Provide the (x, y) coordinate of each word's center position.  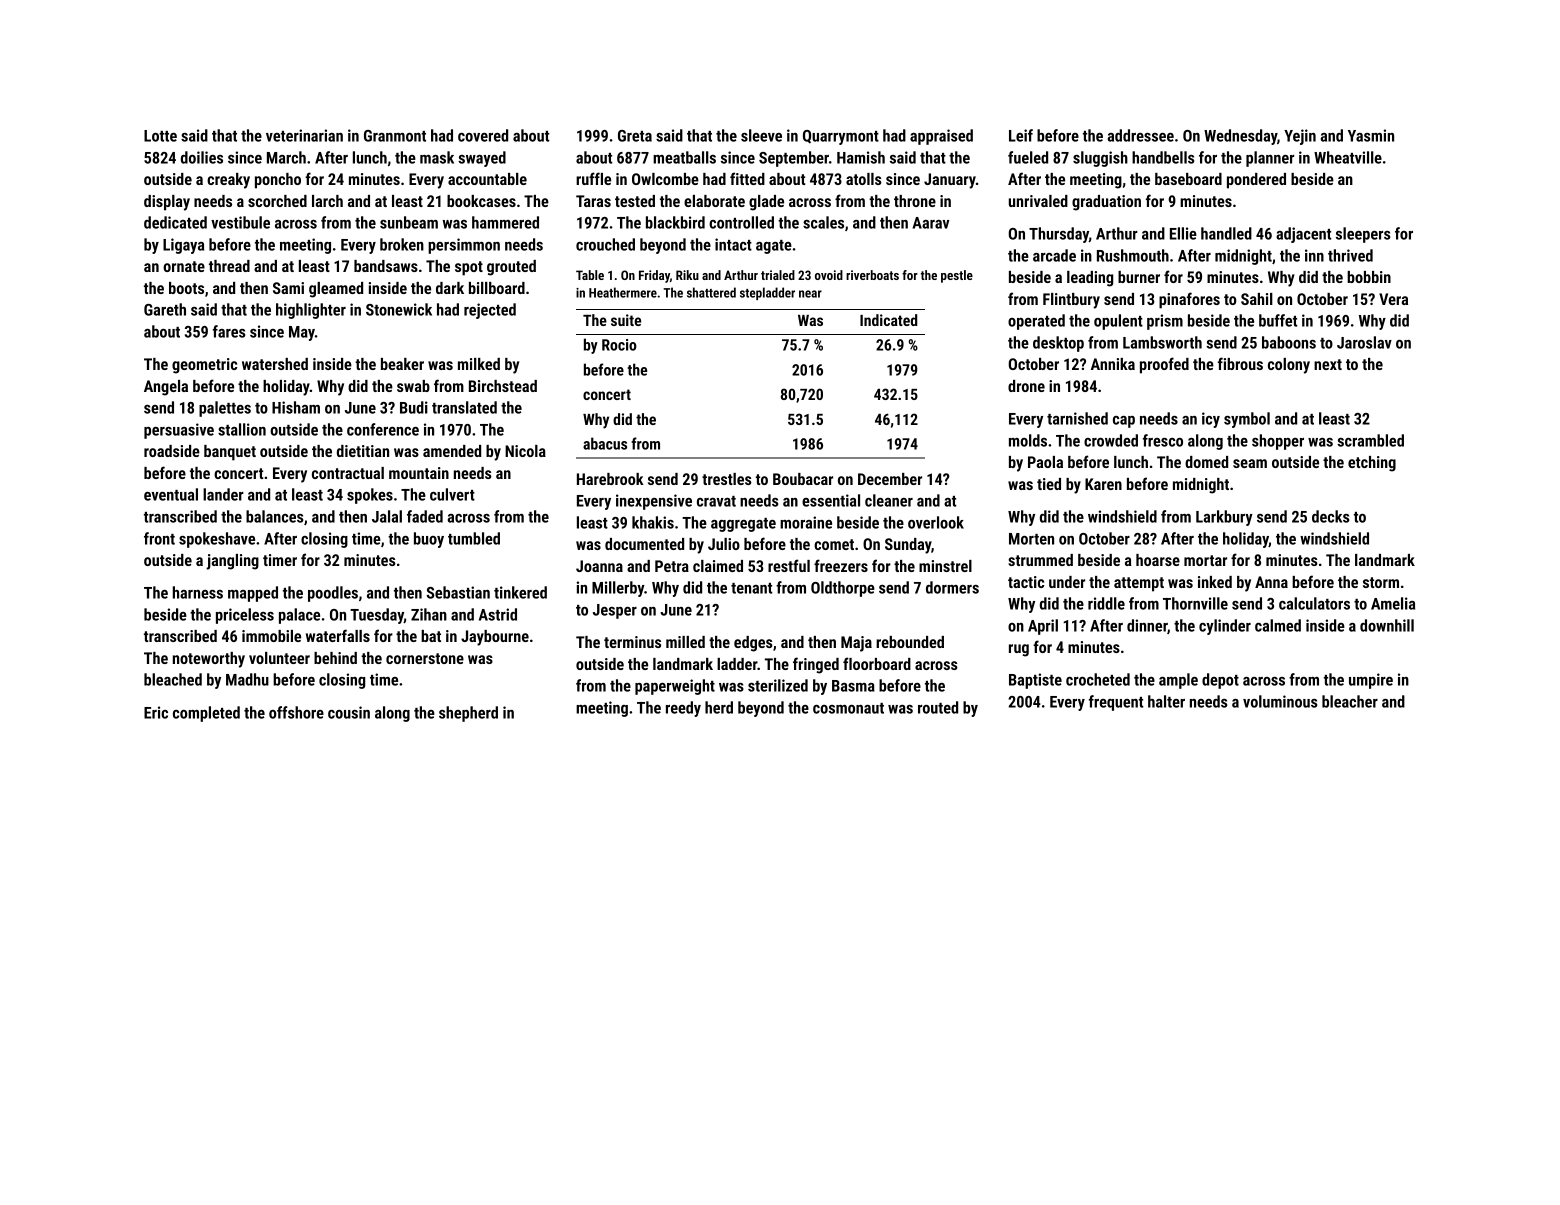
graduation (1106, 203)
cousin (349, 712)
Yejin (1300, 137)
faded (425, 516)
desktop (1058, 344)
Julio (724, 544)
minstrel (945, 566)
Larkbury (1224, 518)
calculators (1314, 603)
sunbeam (409, 222)
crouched (605, 244)
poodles (333, 594)
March (286, 157)
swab (413, 386)
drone (1026, 386)
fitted (747, 178)
